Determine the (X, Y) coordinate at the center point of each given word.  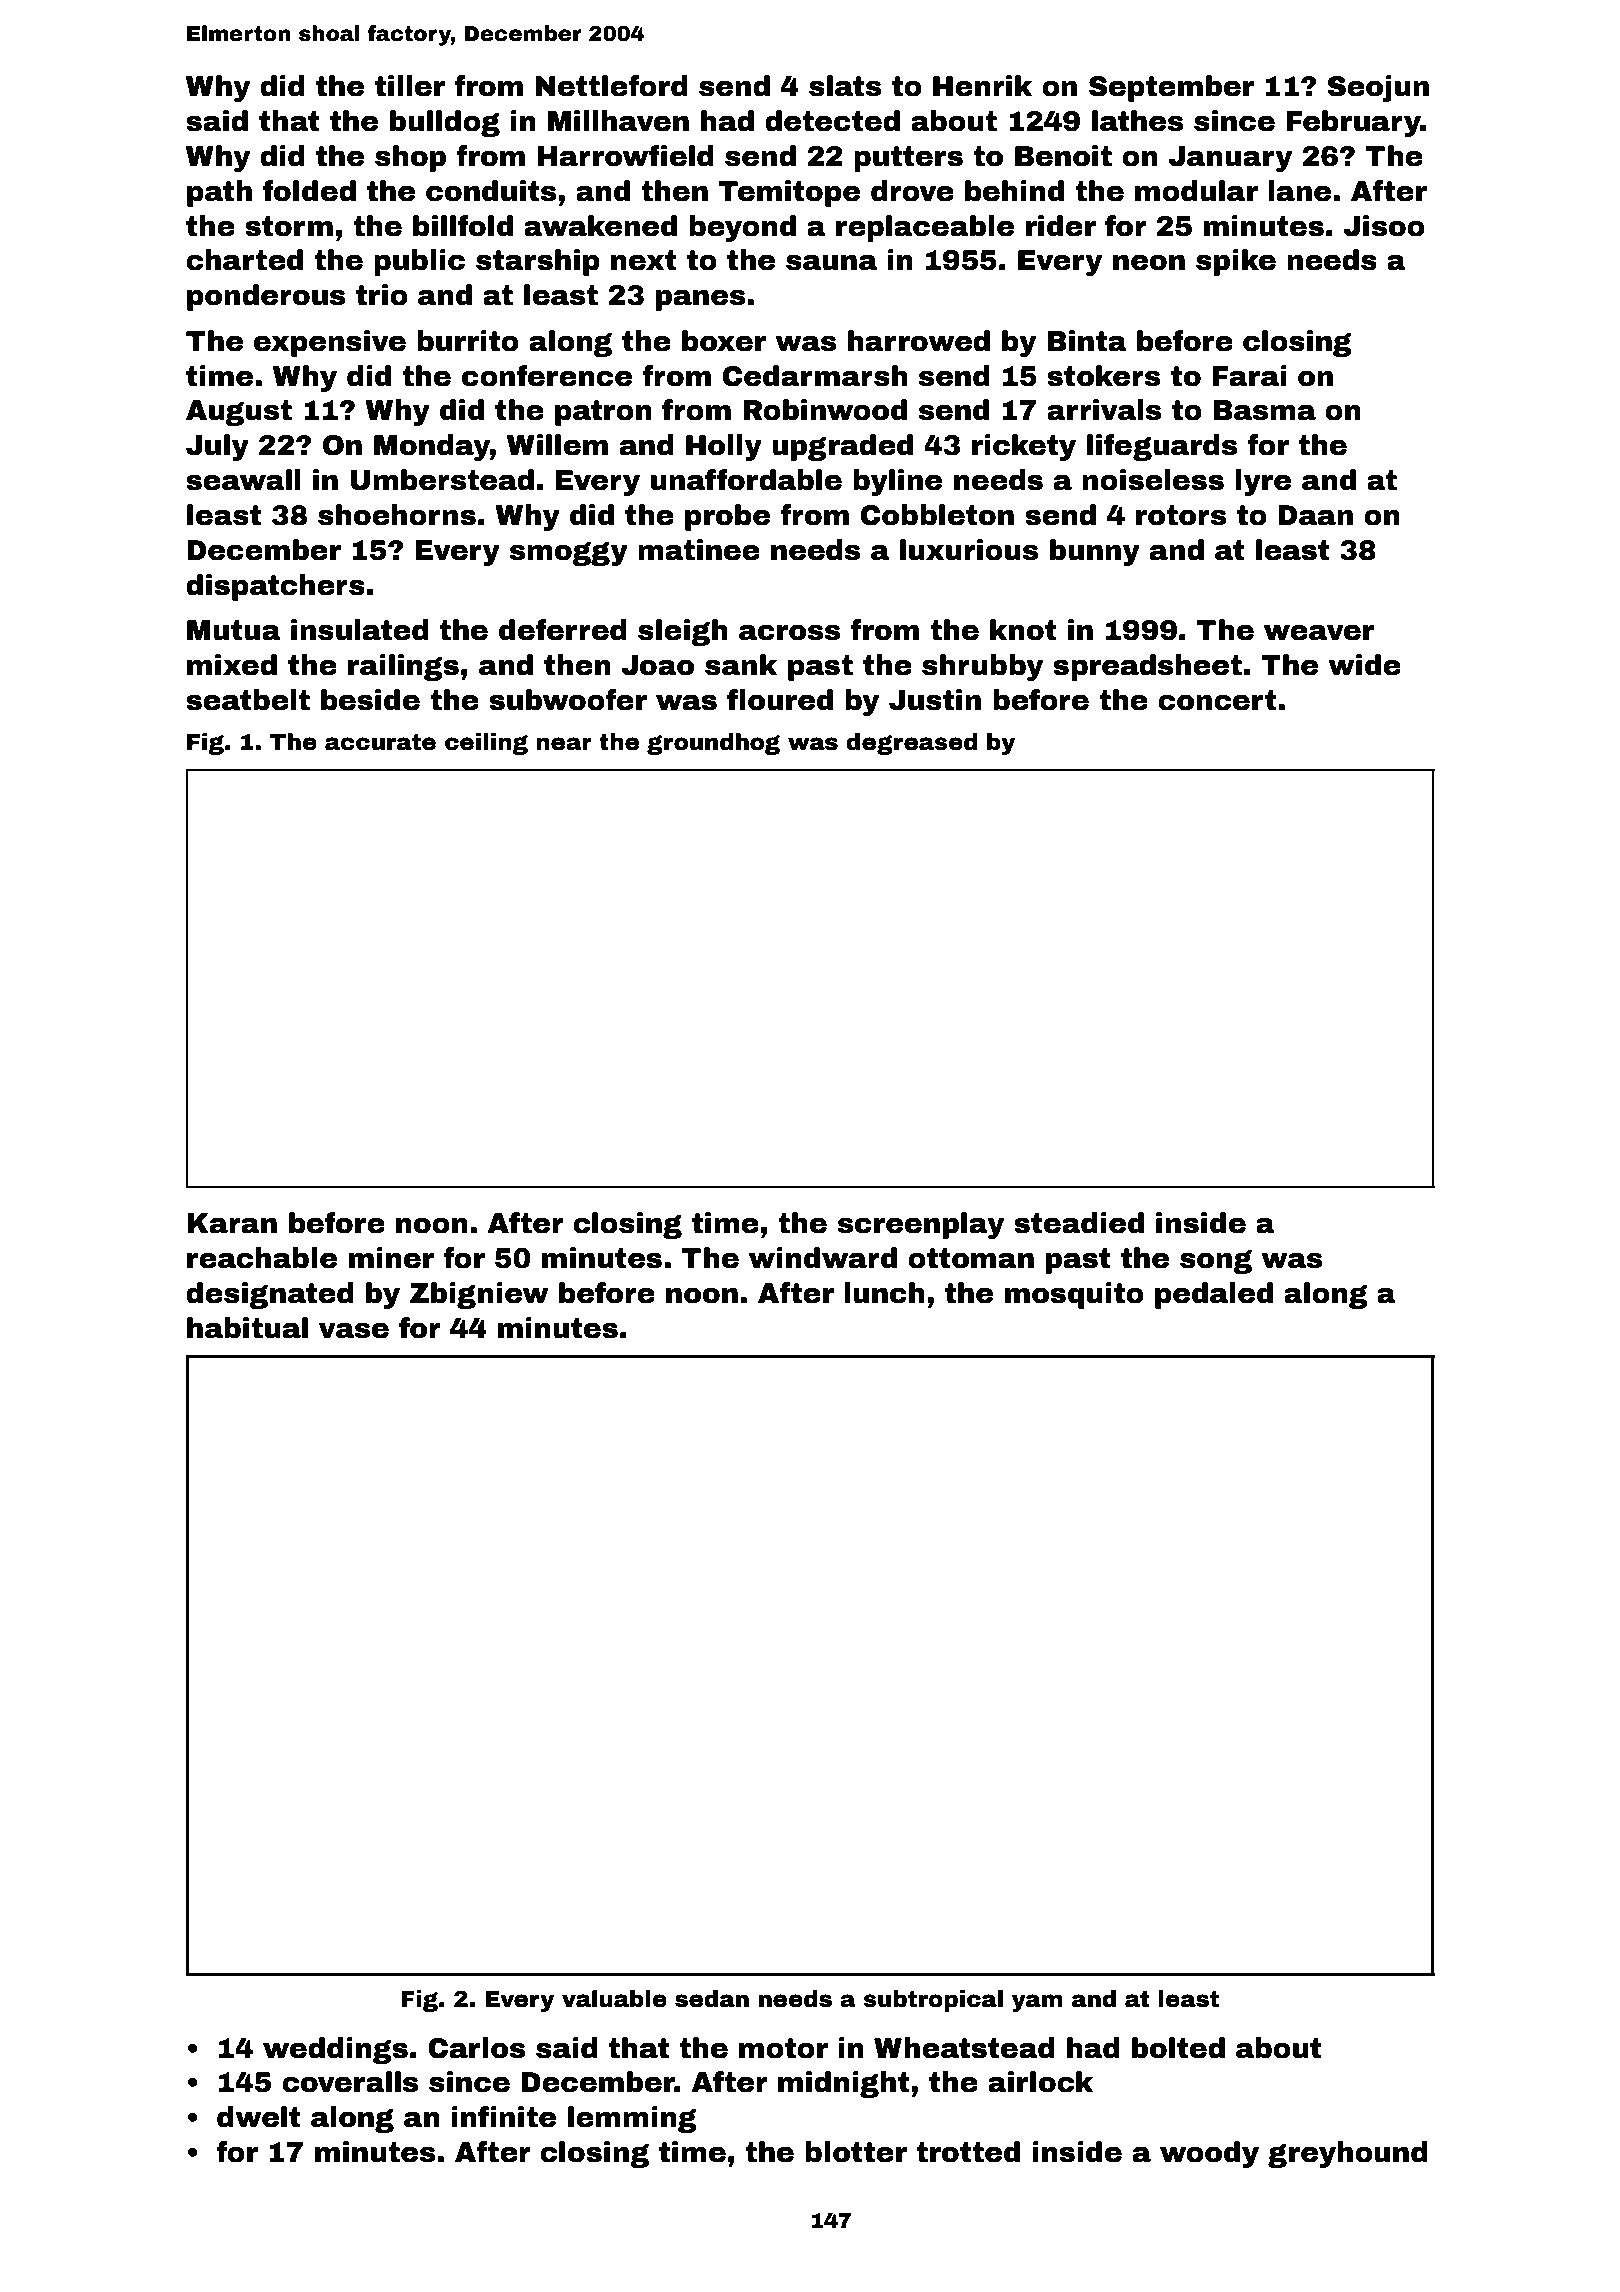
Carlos (476, 2048)
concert (1217, 700)
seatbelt (248, 700)
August (239, 413)
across (789, 632)
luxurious (969, 550)
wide (1364, 665)
